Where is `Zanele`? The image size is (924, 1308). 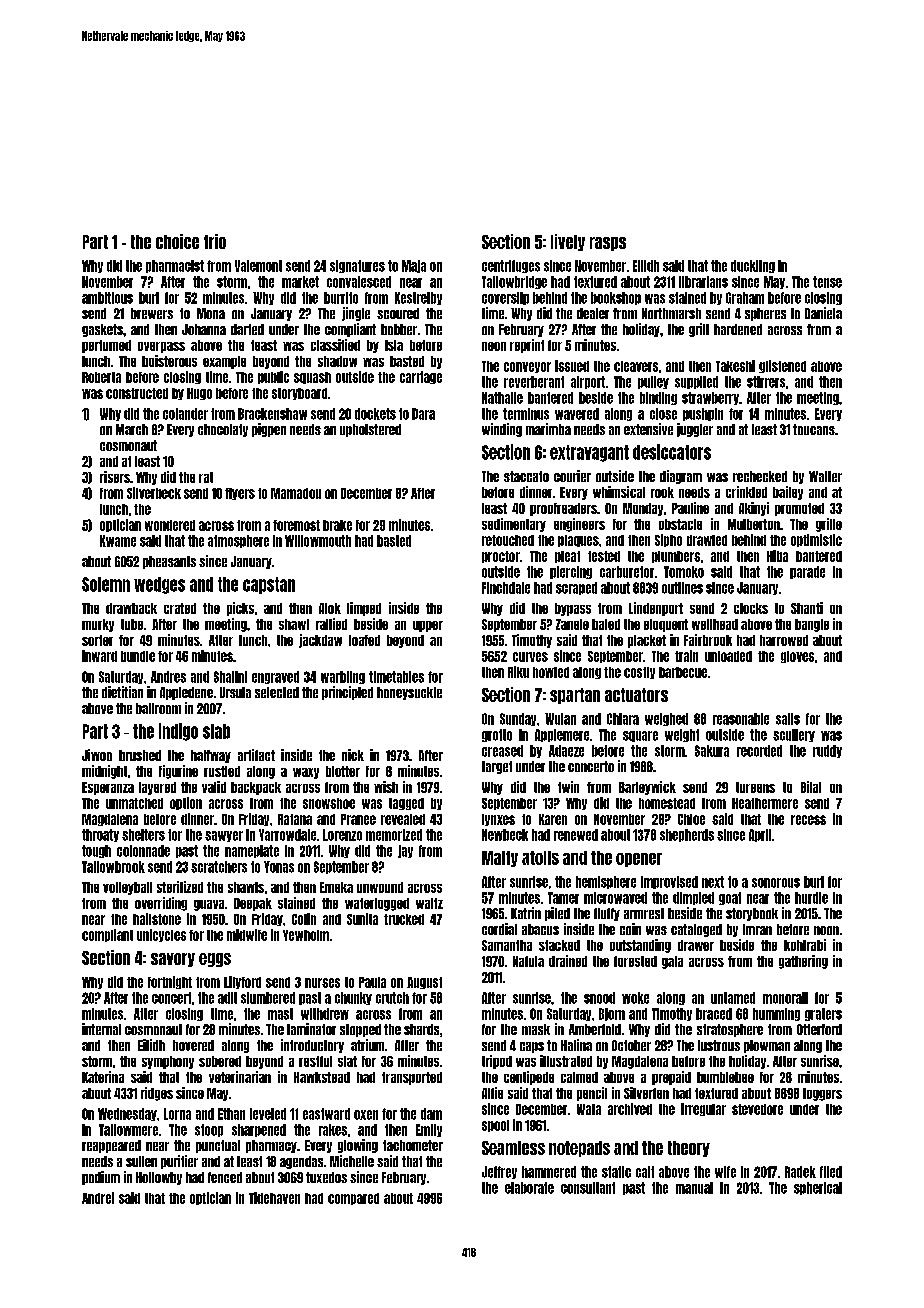
Zanele is located at coordinates (572, 624).
